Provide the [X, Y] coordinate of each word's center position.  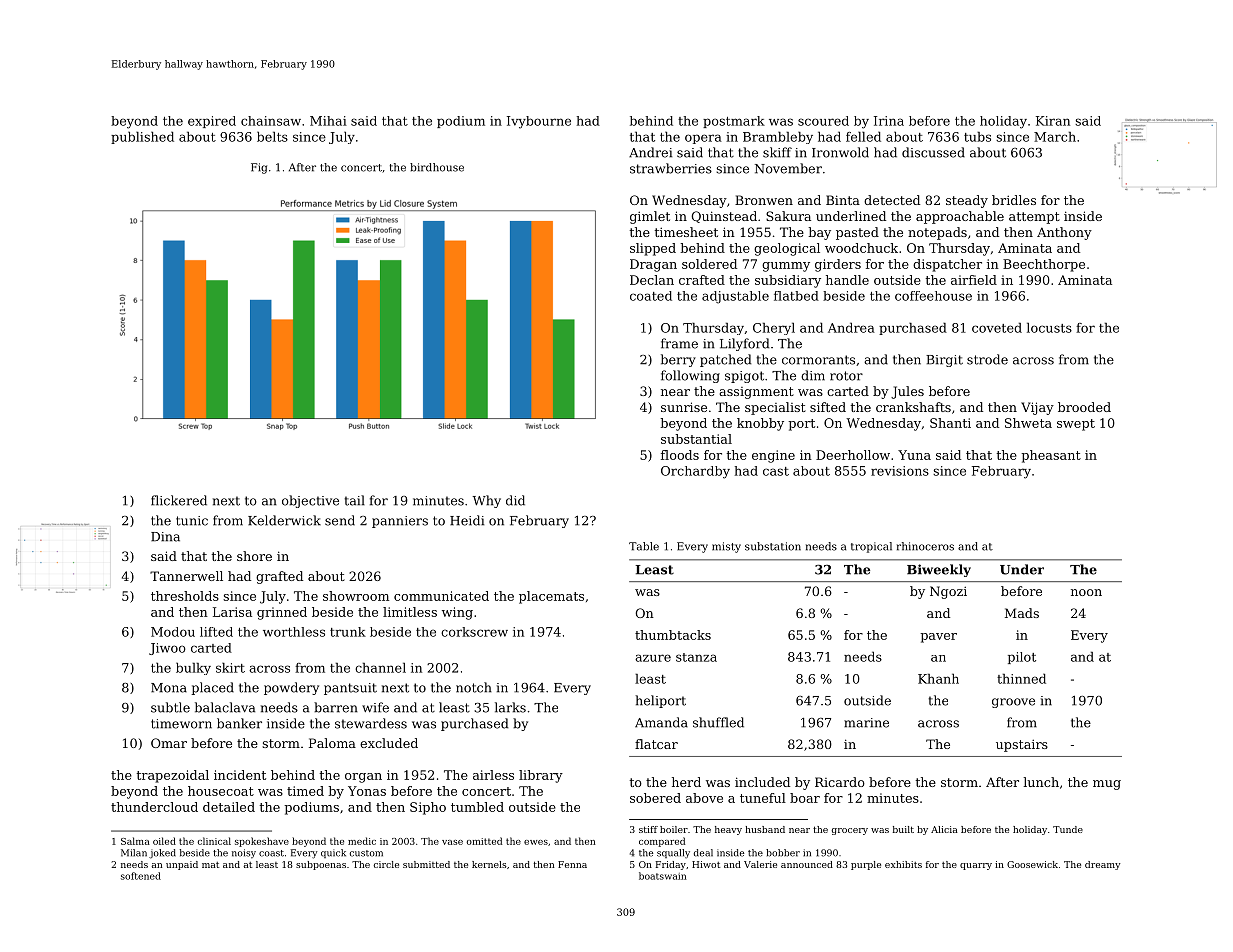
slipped [653, 249]
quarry [976, 866]
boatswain [663, 876]
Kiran [1053, 121]
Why [487, 501]
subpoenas [321, 865]
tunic [192, 521]
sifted [828, 407]
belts [272, 136]
